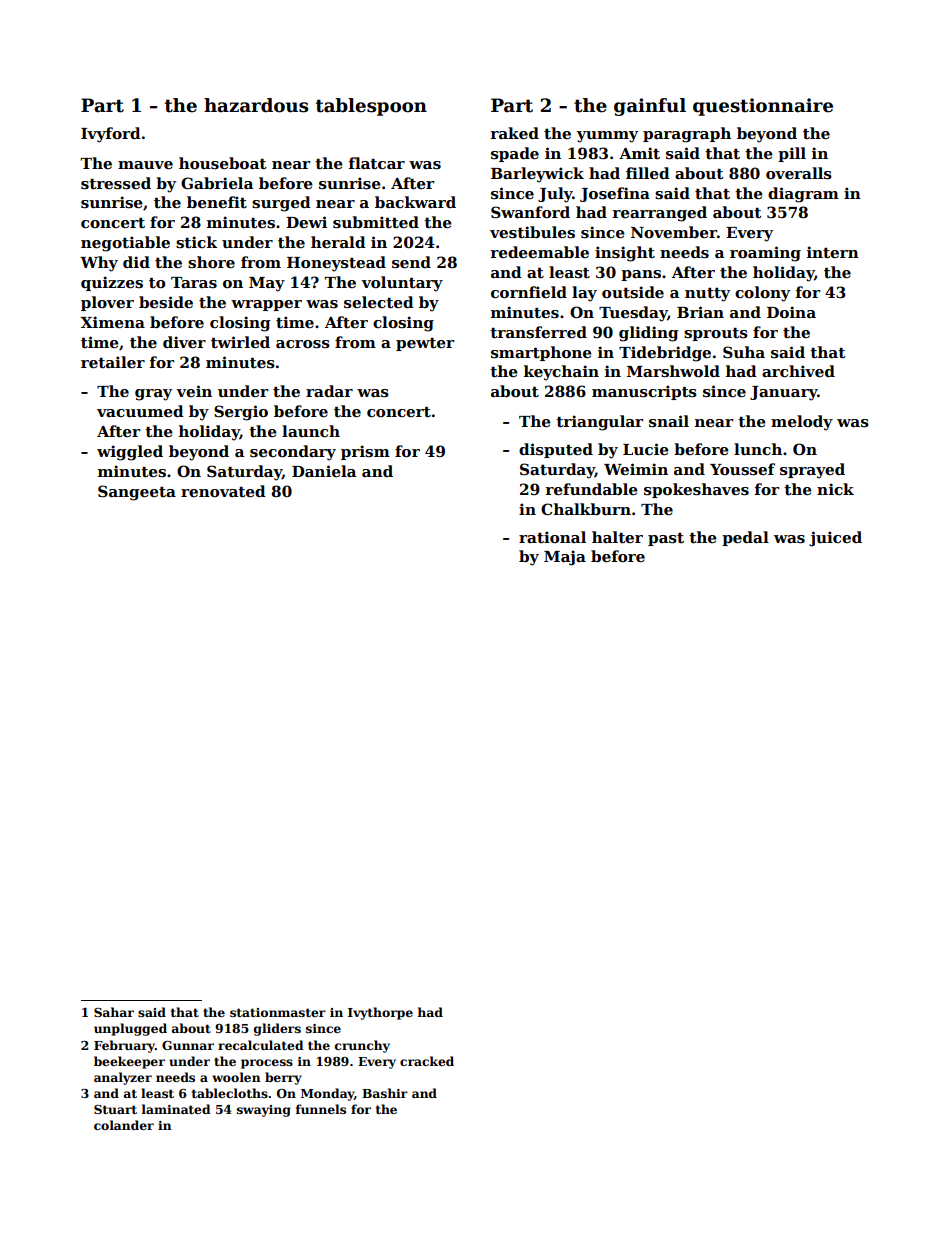  I want to click on twirled, so click(240, 342).
